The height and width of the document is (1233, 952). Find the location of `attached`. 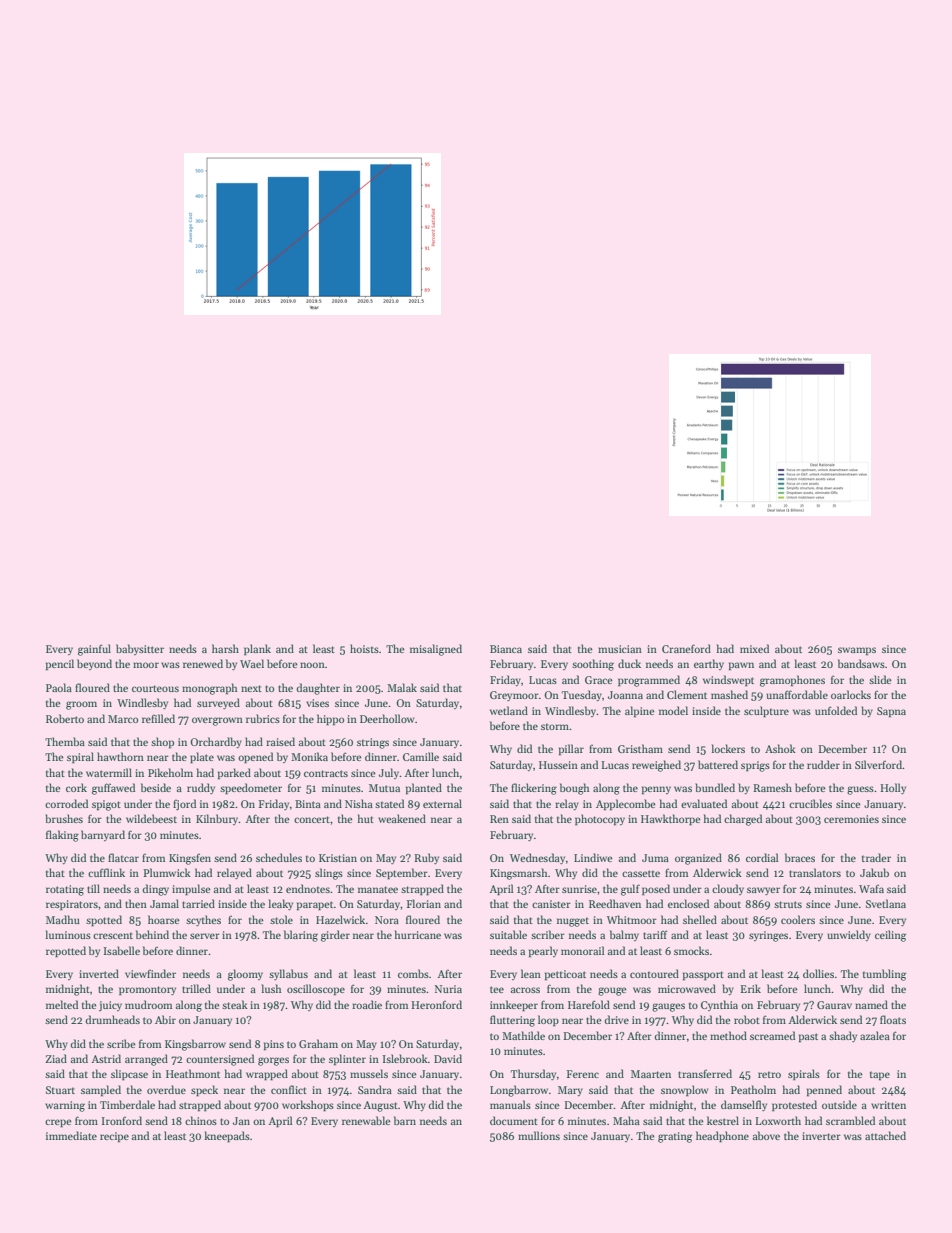

attached is located at coordinates (885, 1135).
